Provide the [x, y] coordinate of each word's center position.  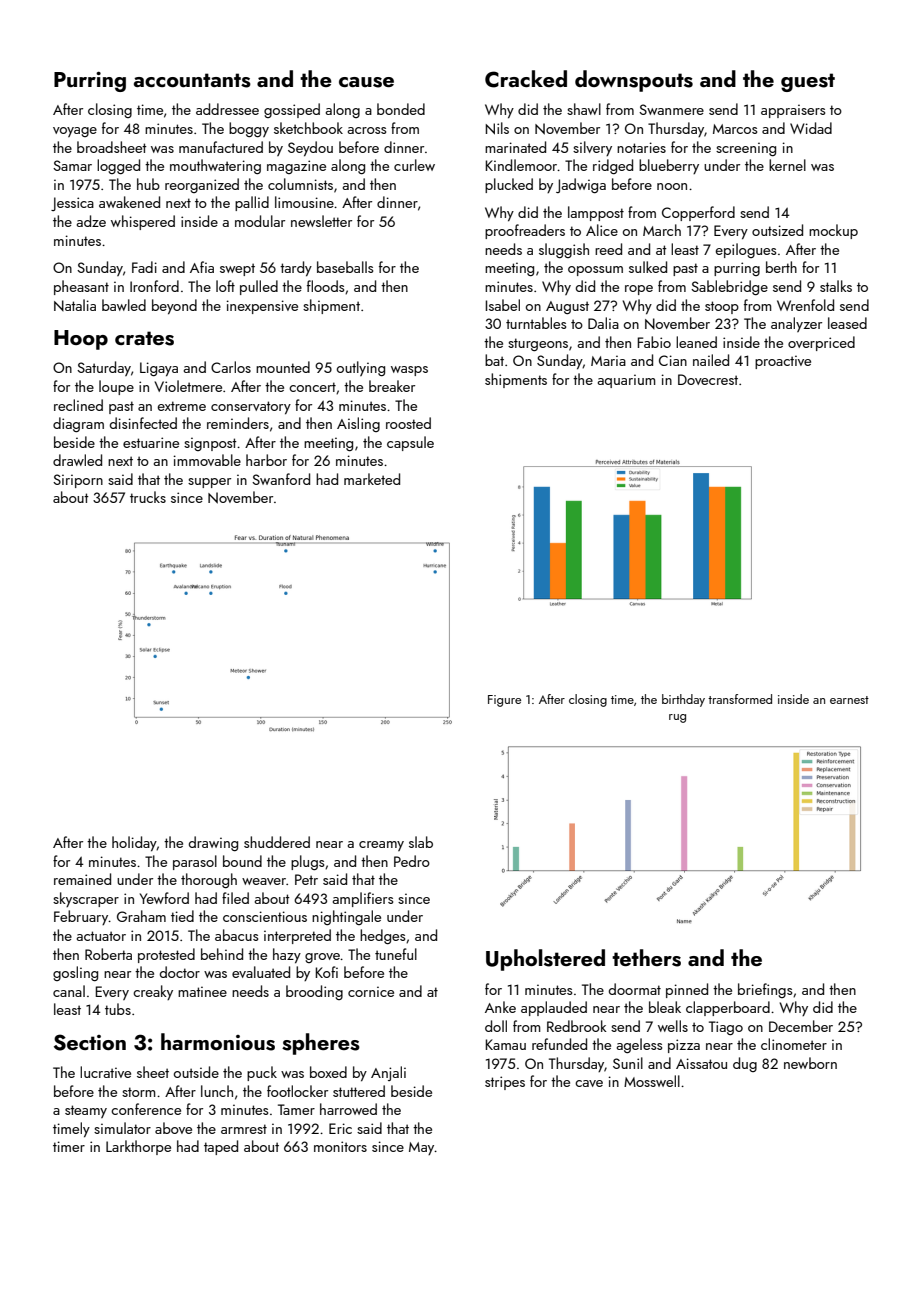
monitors [340, 1146]
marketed [372, 479]
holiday [134, 843]
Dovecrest [708, 379]
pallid [252, 203]
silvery [592, 148]
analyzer [796, 324]
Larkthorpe [138, 1147]
